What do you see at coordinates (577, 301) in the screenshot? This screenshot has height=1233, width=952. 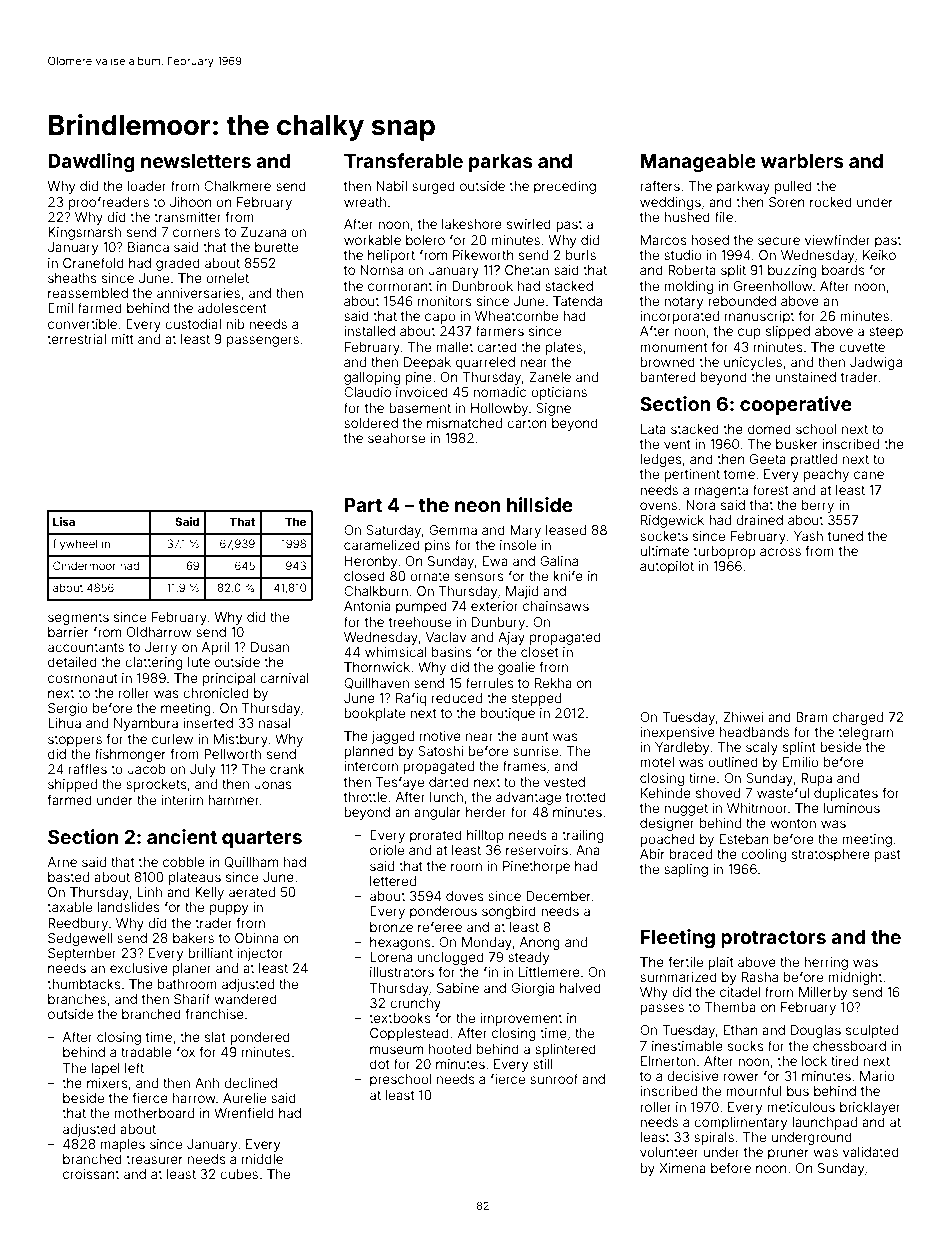 I see `Tatenda` at bounding box center [577, 301].
